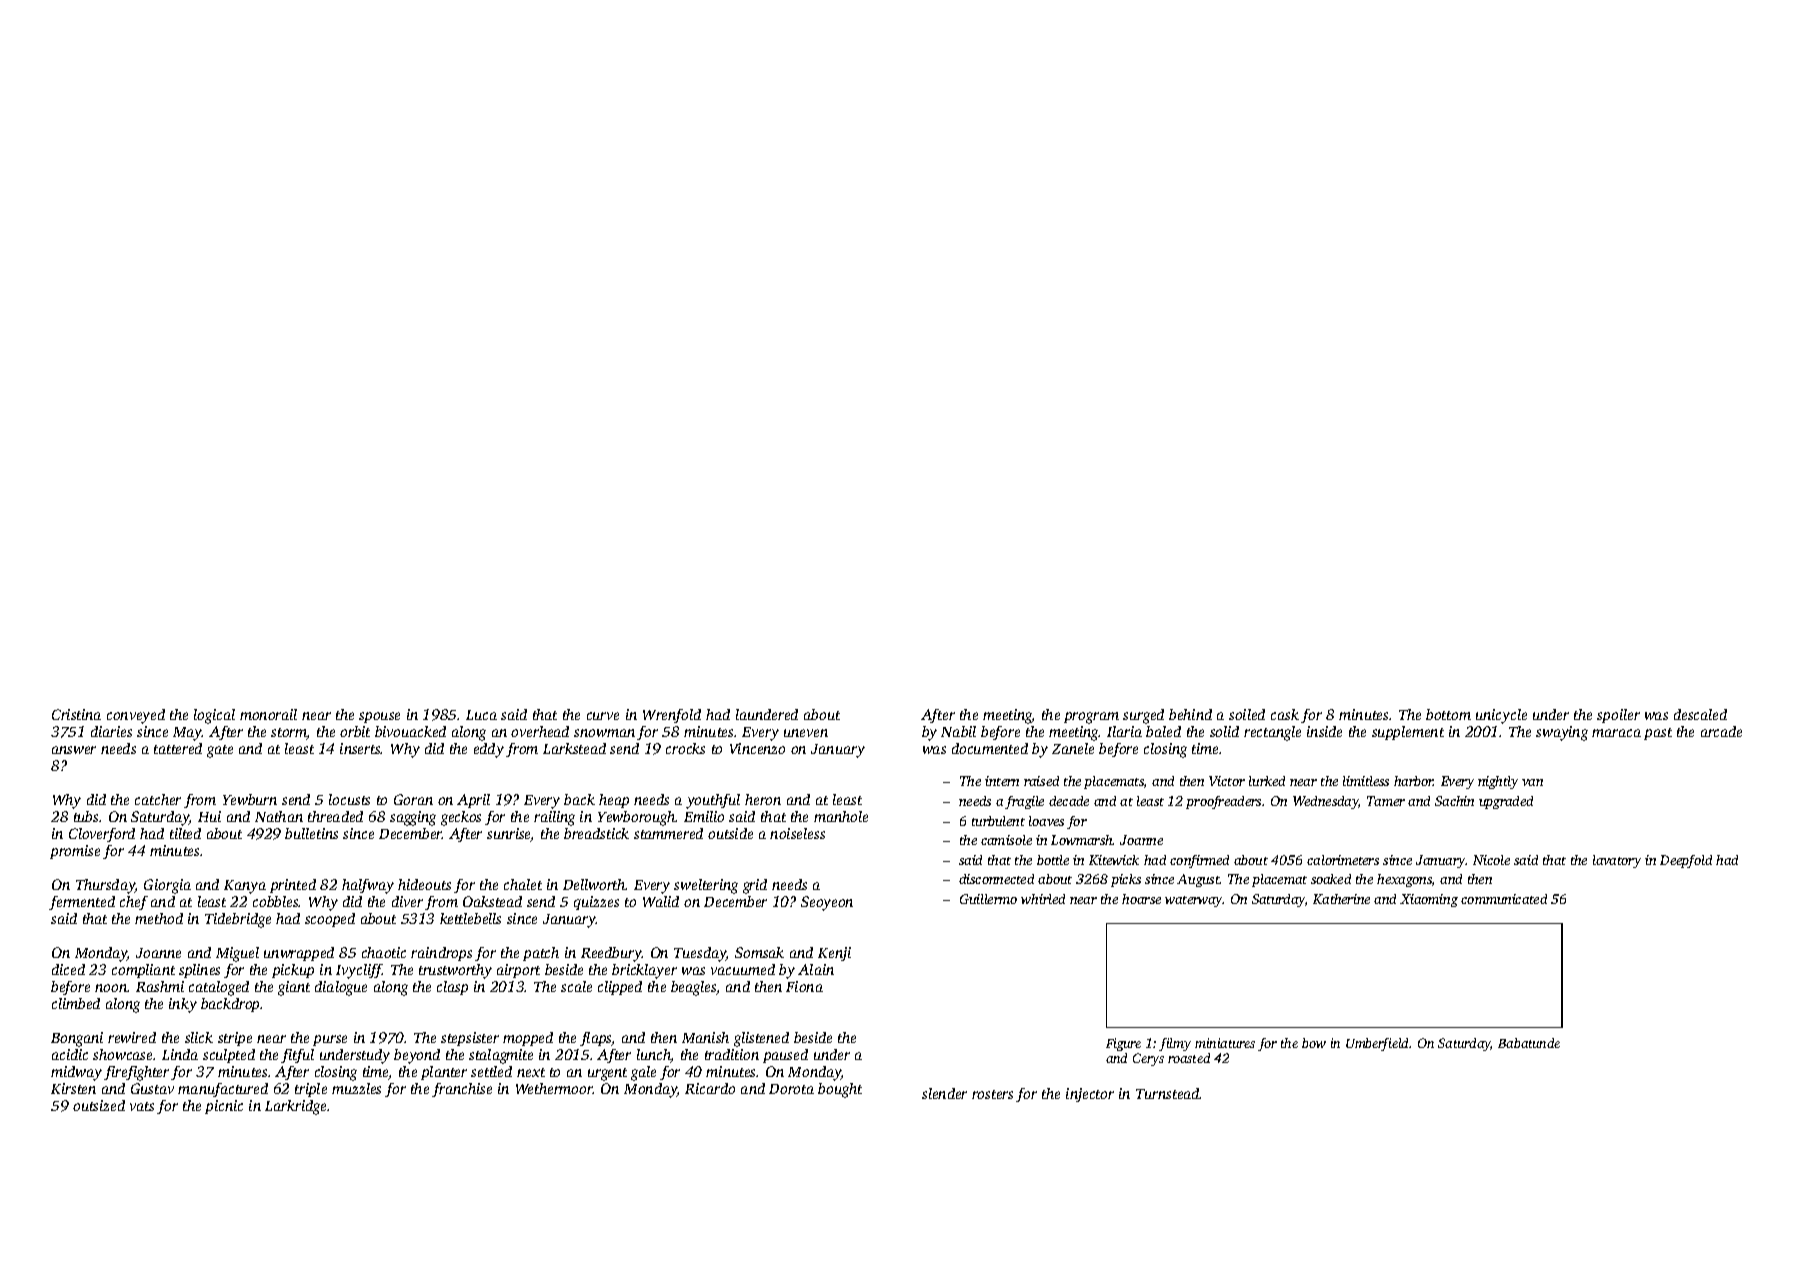 The image size is (1798, 1271). Describe the element at coordinates (1091, 718) in the screenshot. I see `program` at that location.
